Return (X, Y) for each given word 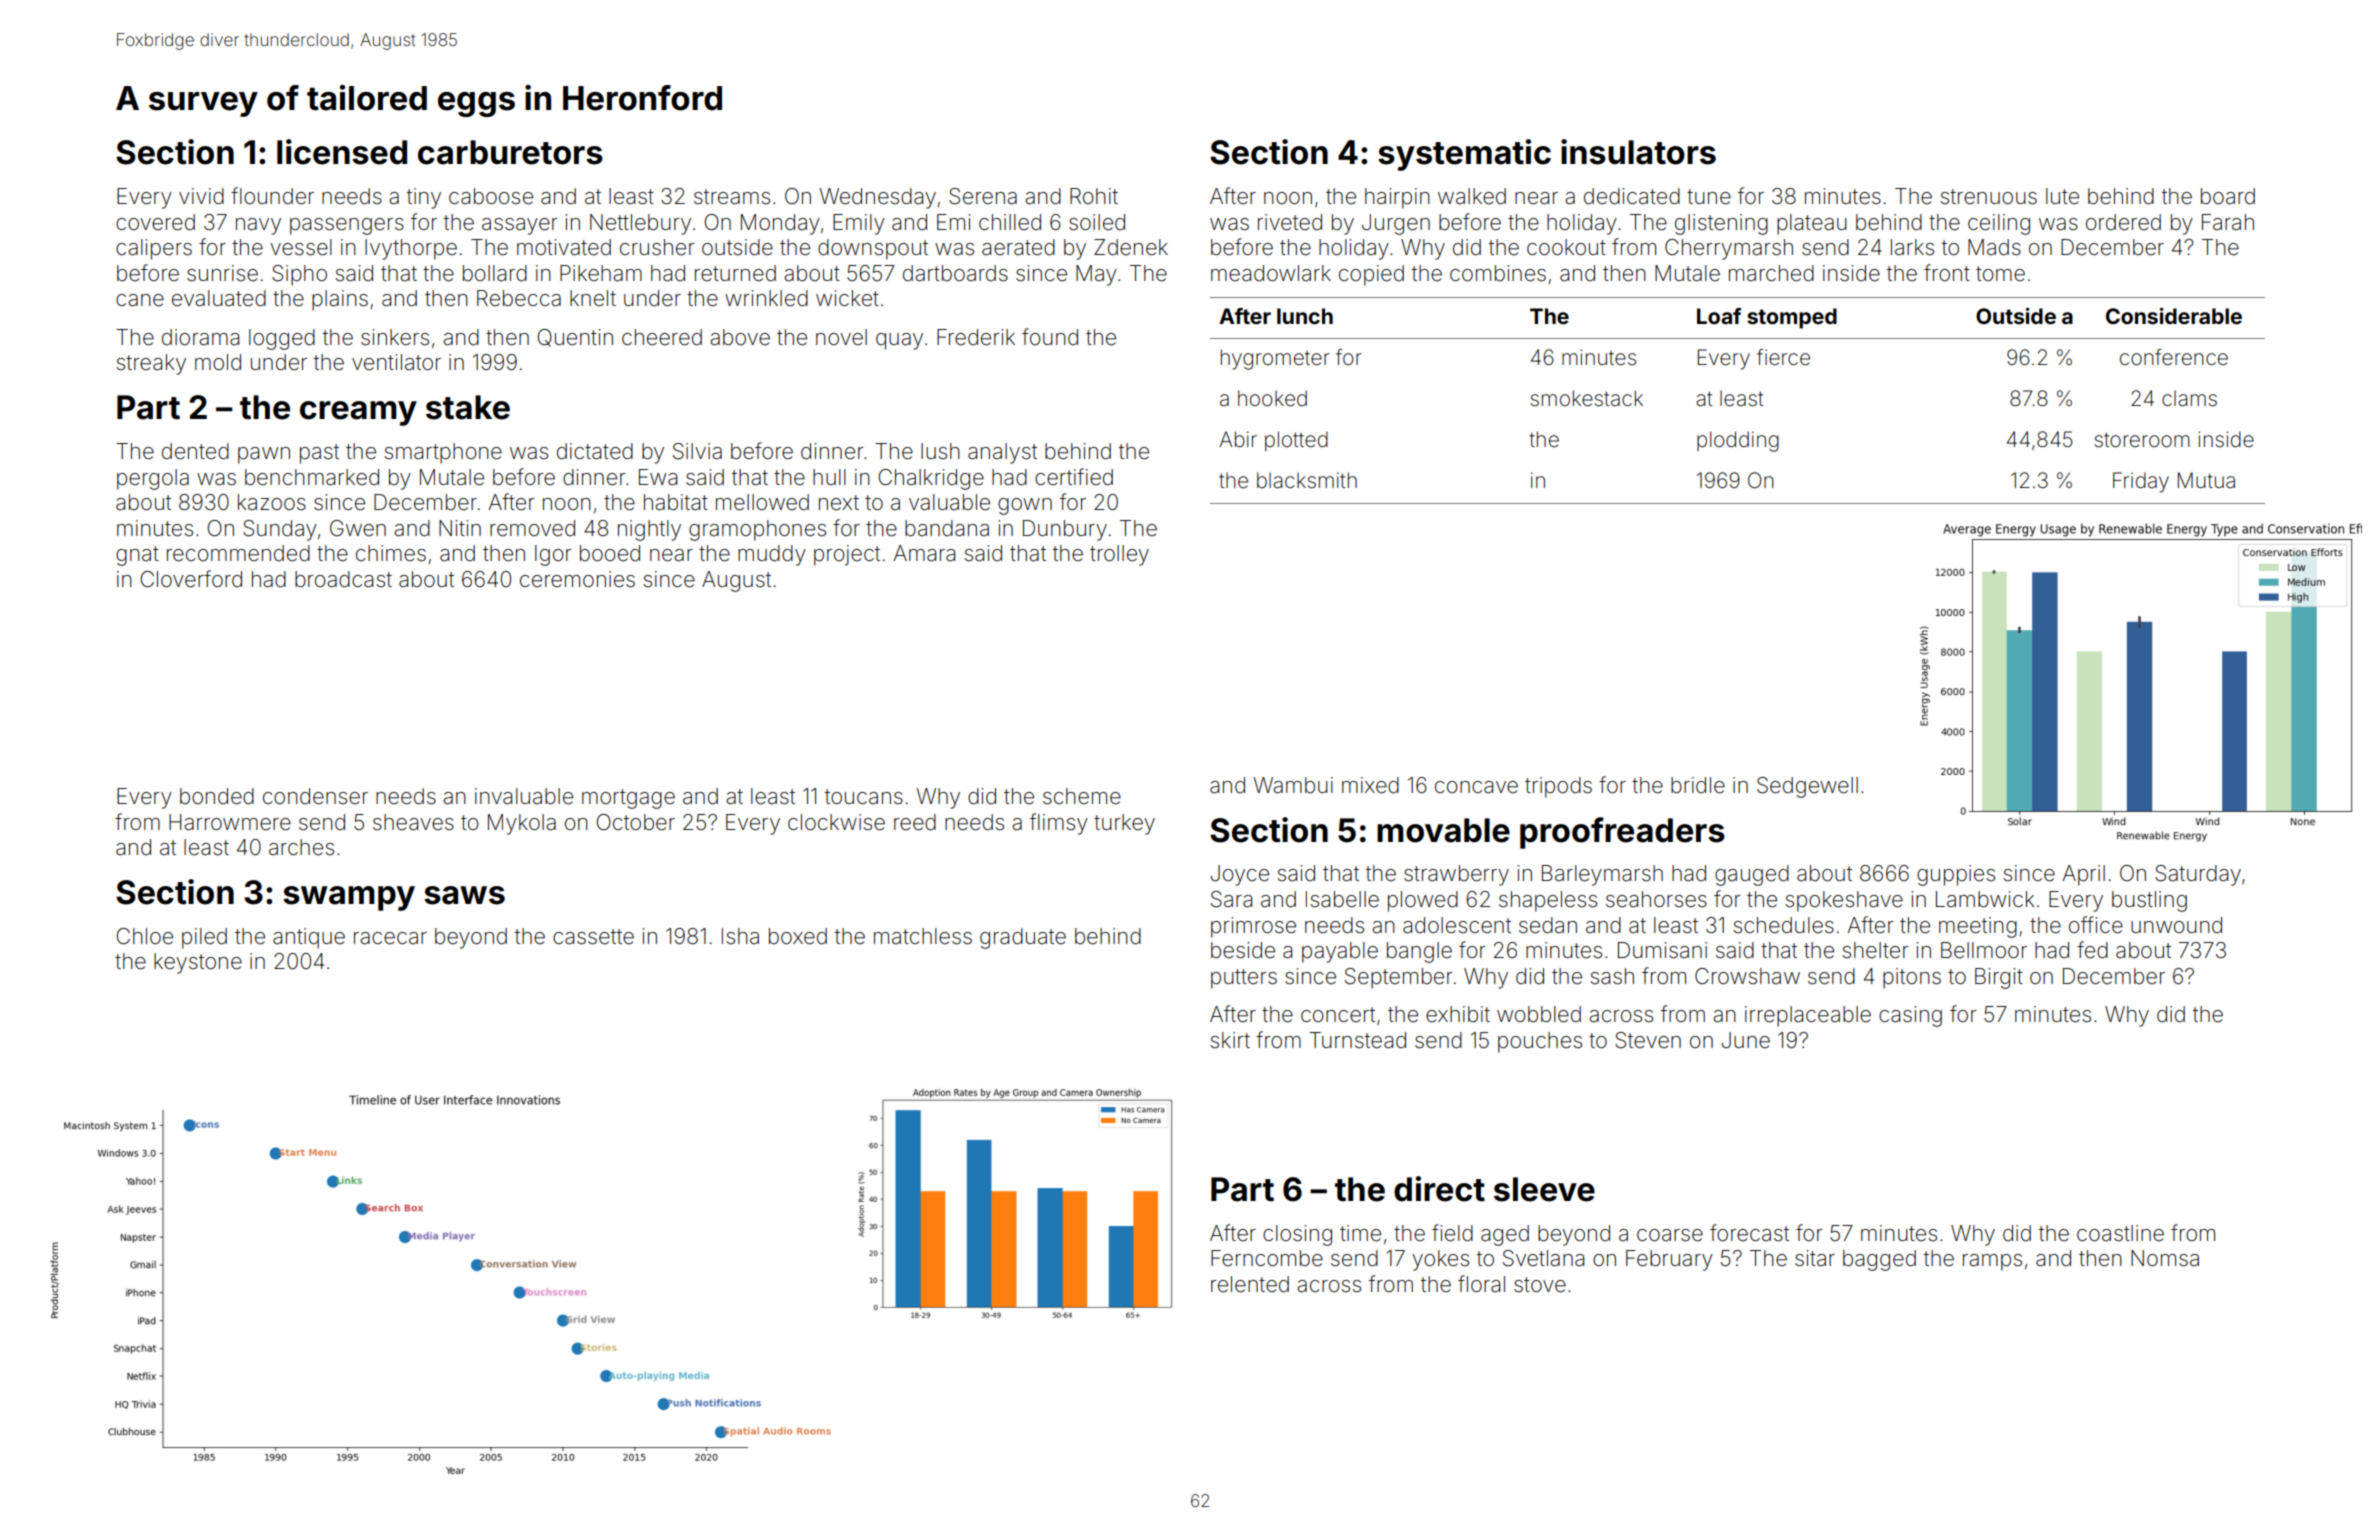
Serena (983, 196)
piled (204, 938)
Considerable (2174, 316)
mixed (1370, 785)
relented (1250, 1284)
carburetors (510, 152)
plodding (1738, 441)
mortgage (628, 799)
